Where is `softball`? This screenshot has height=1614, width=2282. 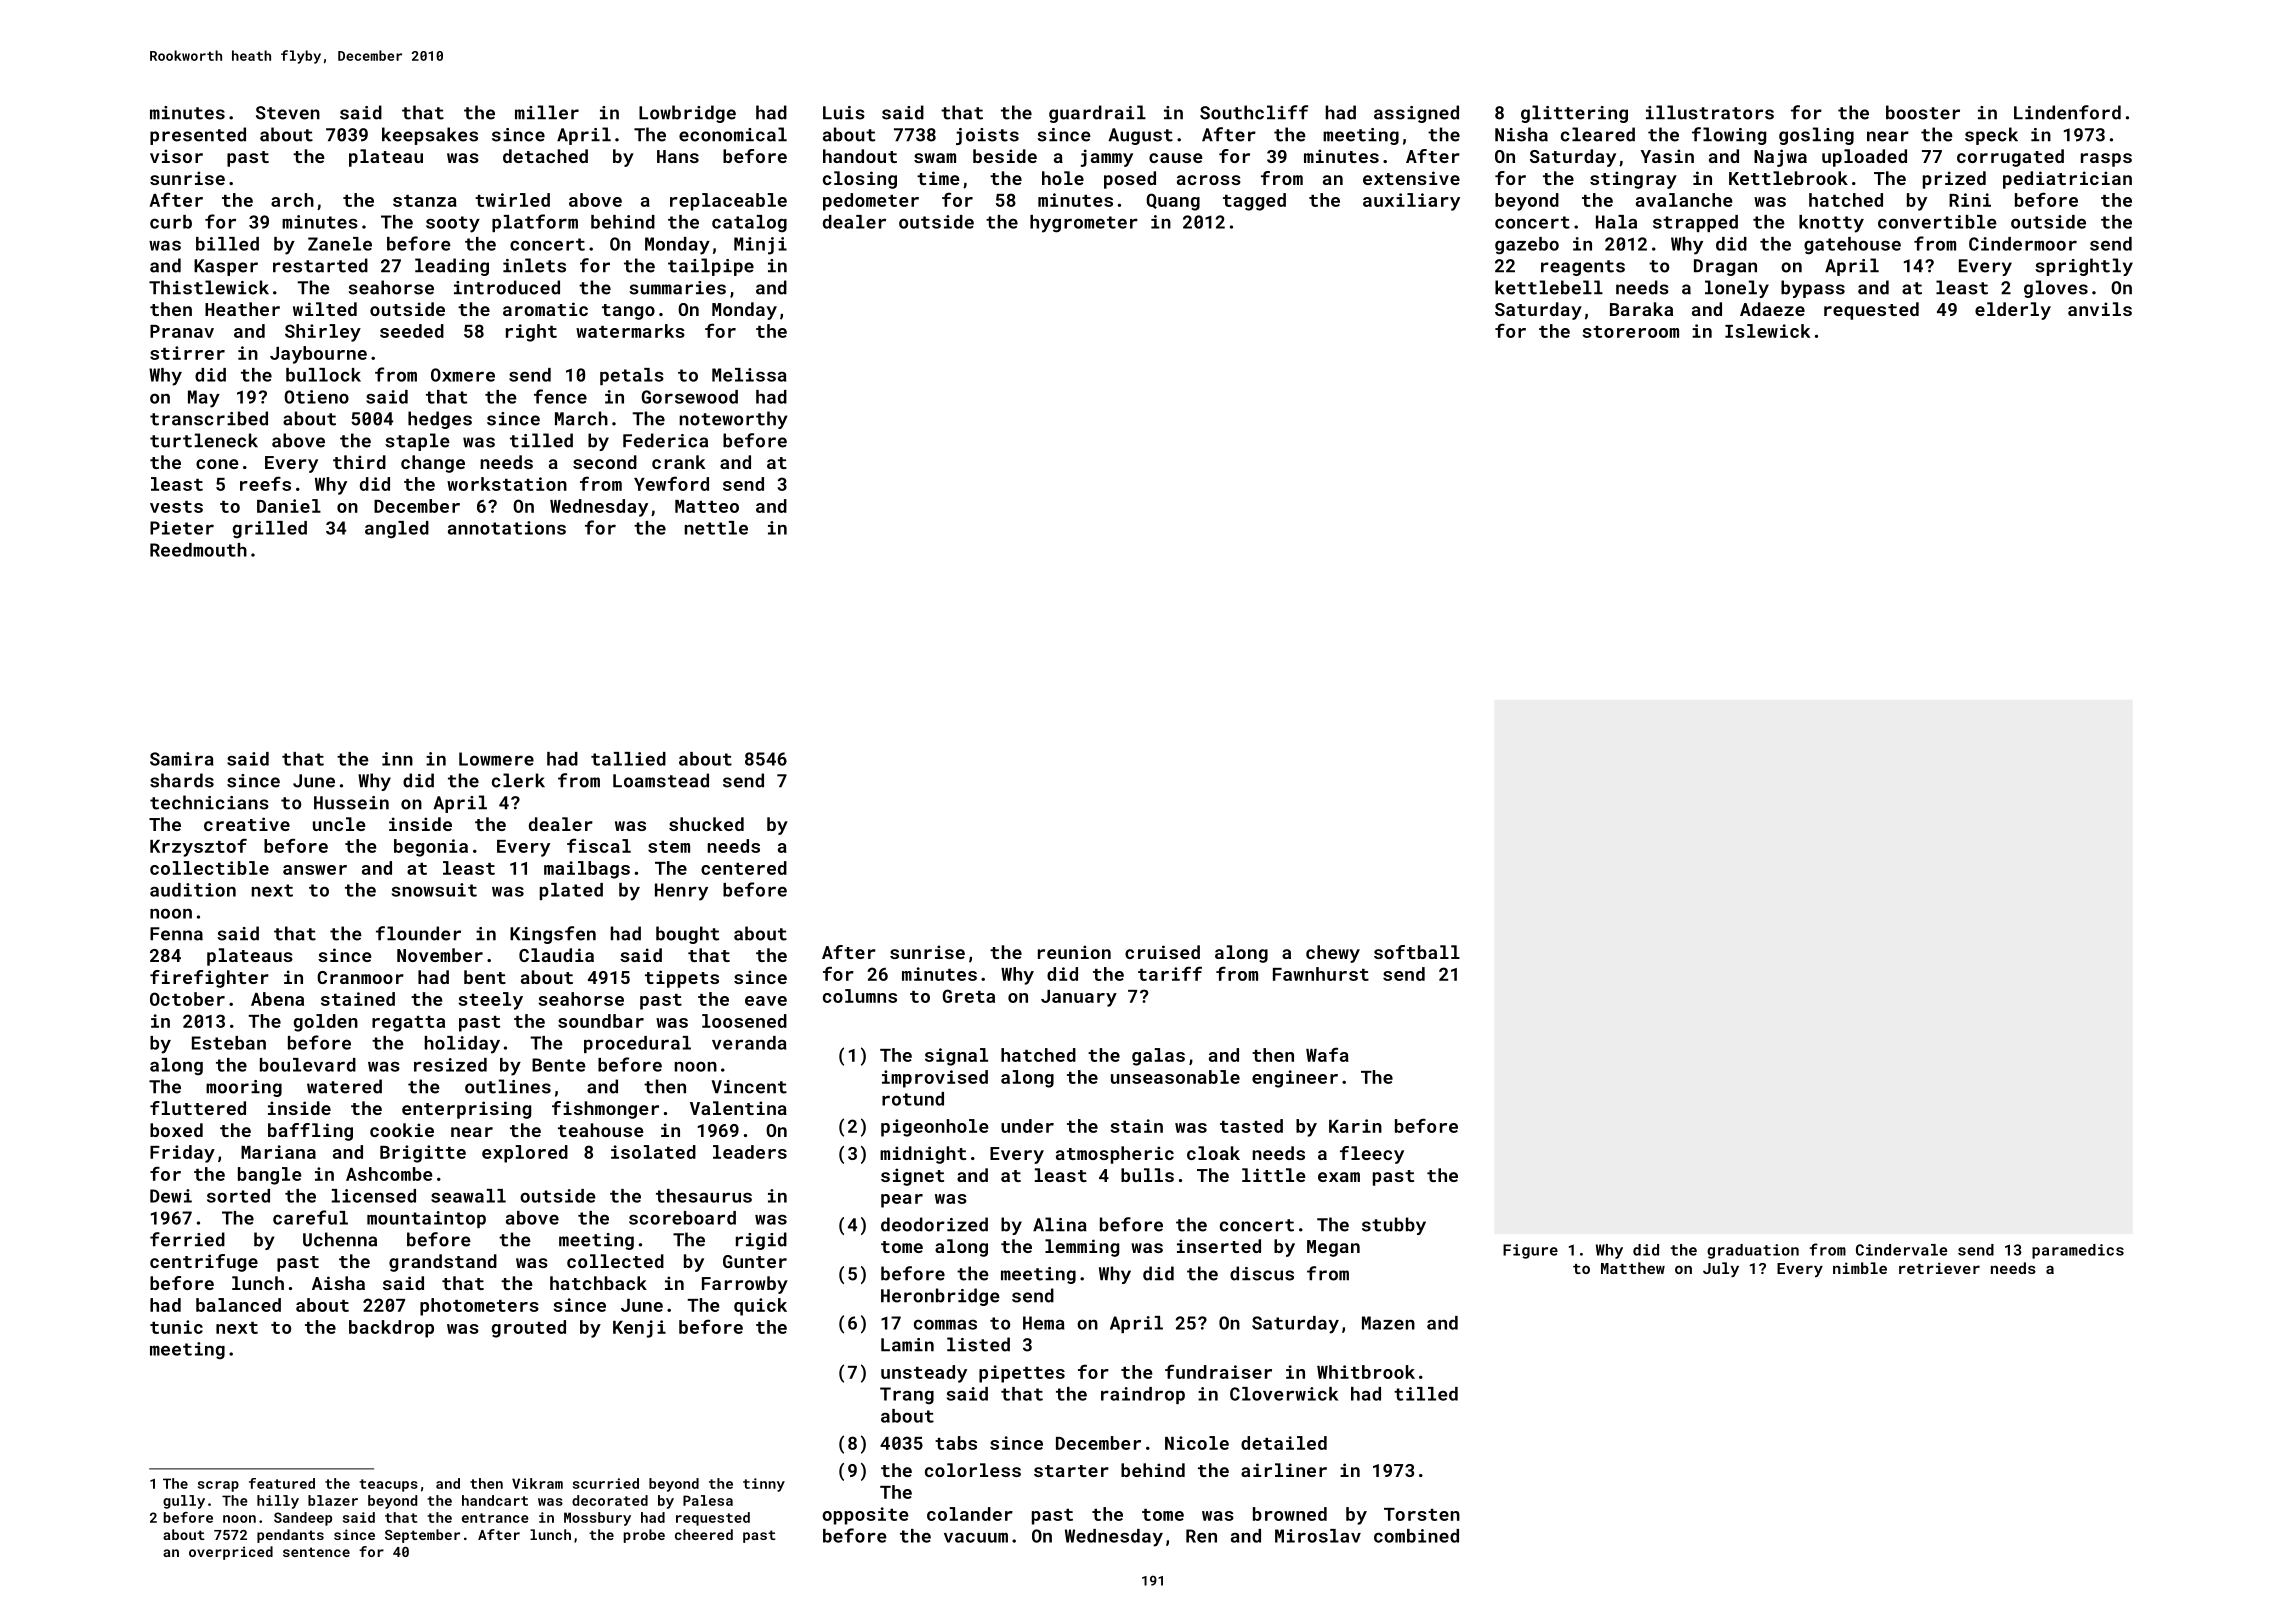
softball is located at coordinates (1417, 952).
